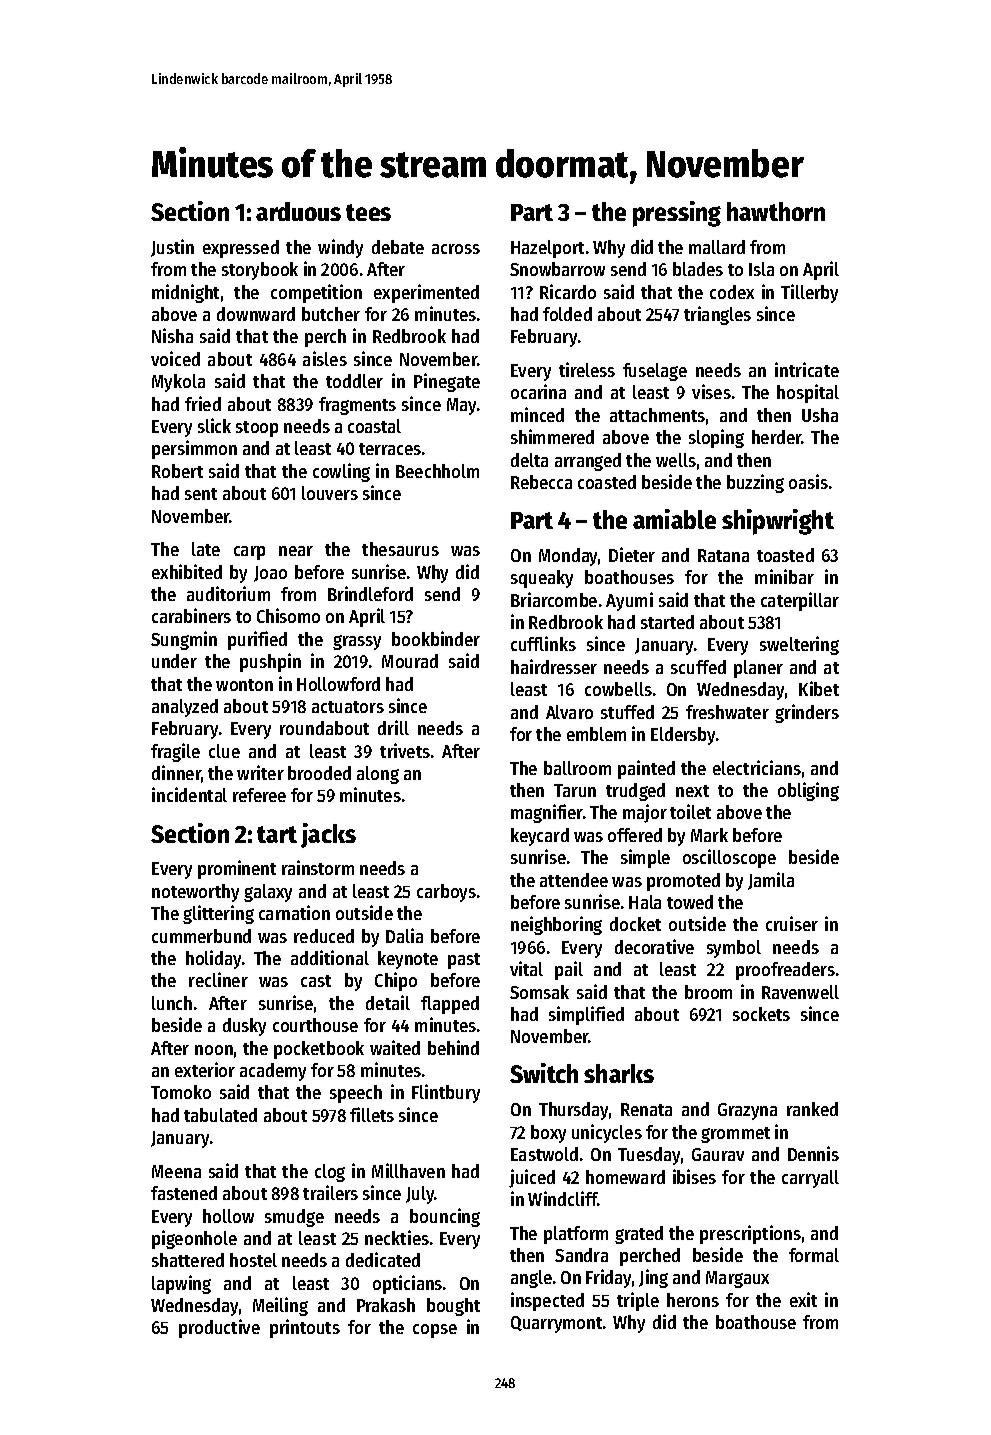 The height and width of the page is (1435, 991). Describe the element at coordinates (189, 794) in the page. I see `incidental` at that location.
